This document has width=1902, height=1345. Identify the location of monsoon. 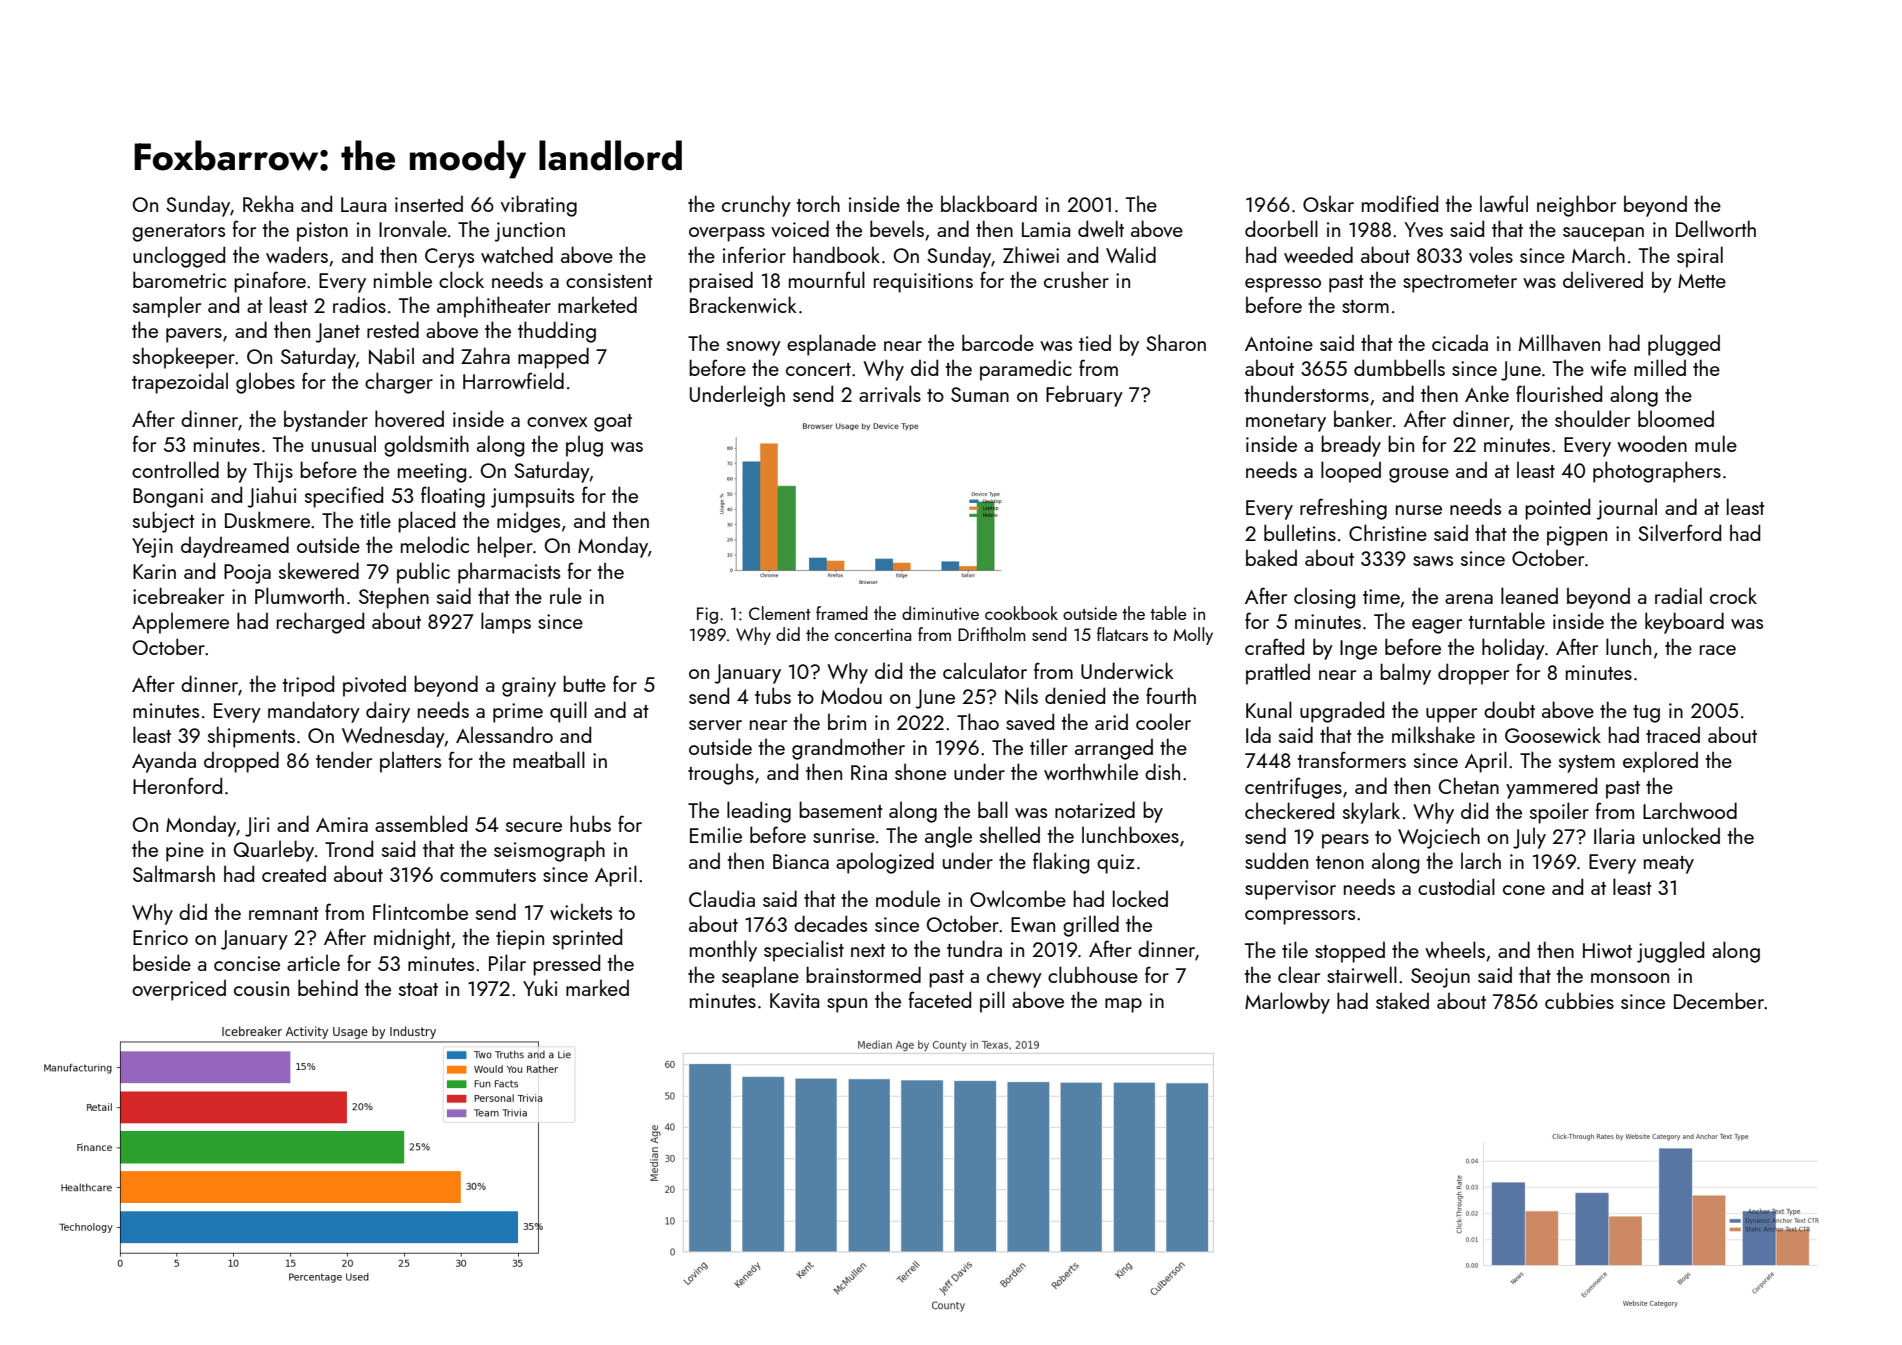
(1630, 978).
